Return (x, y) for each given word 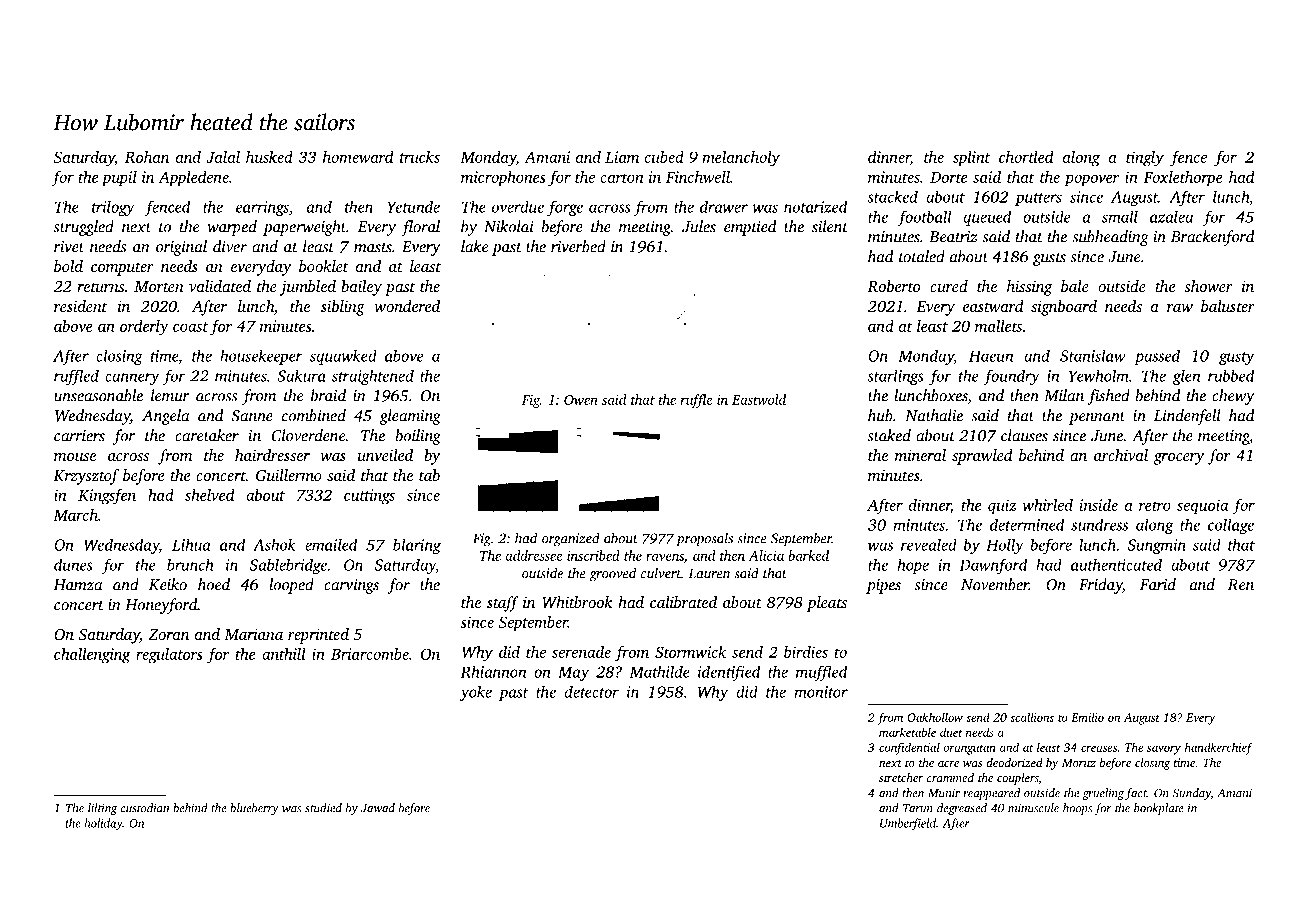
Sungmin (1157, 546)
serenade (581, 652)
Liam (622, 157)
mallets (998, 326)
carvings (351, 586)
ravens (665, 557)
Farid (1158, 584)
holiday (103, 824)
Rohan (147, 157)
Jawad (378, 808)
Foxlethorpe (1183, 179)
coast (190, 327)
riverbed (578, 246)
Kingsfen (107, 497)
